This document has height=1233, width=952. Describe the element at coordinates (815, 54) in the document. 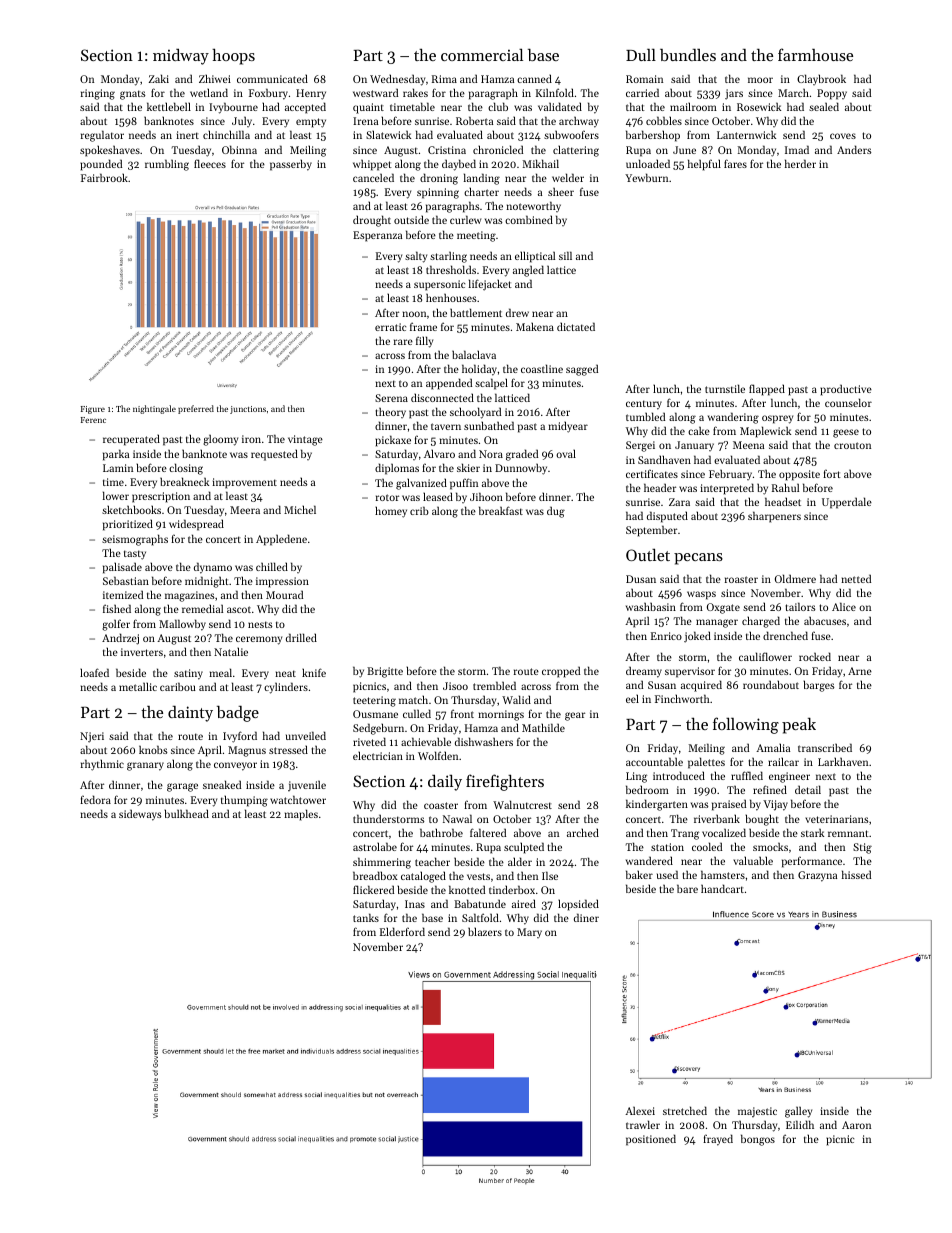

I see `farmhouse` at that location.
